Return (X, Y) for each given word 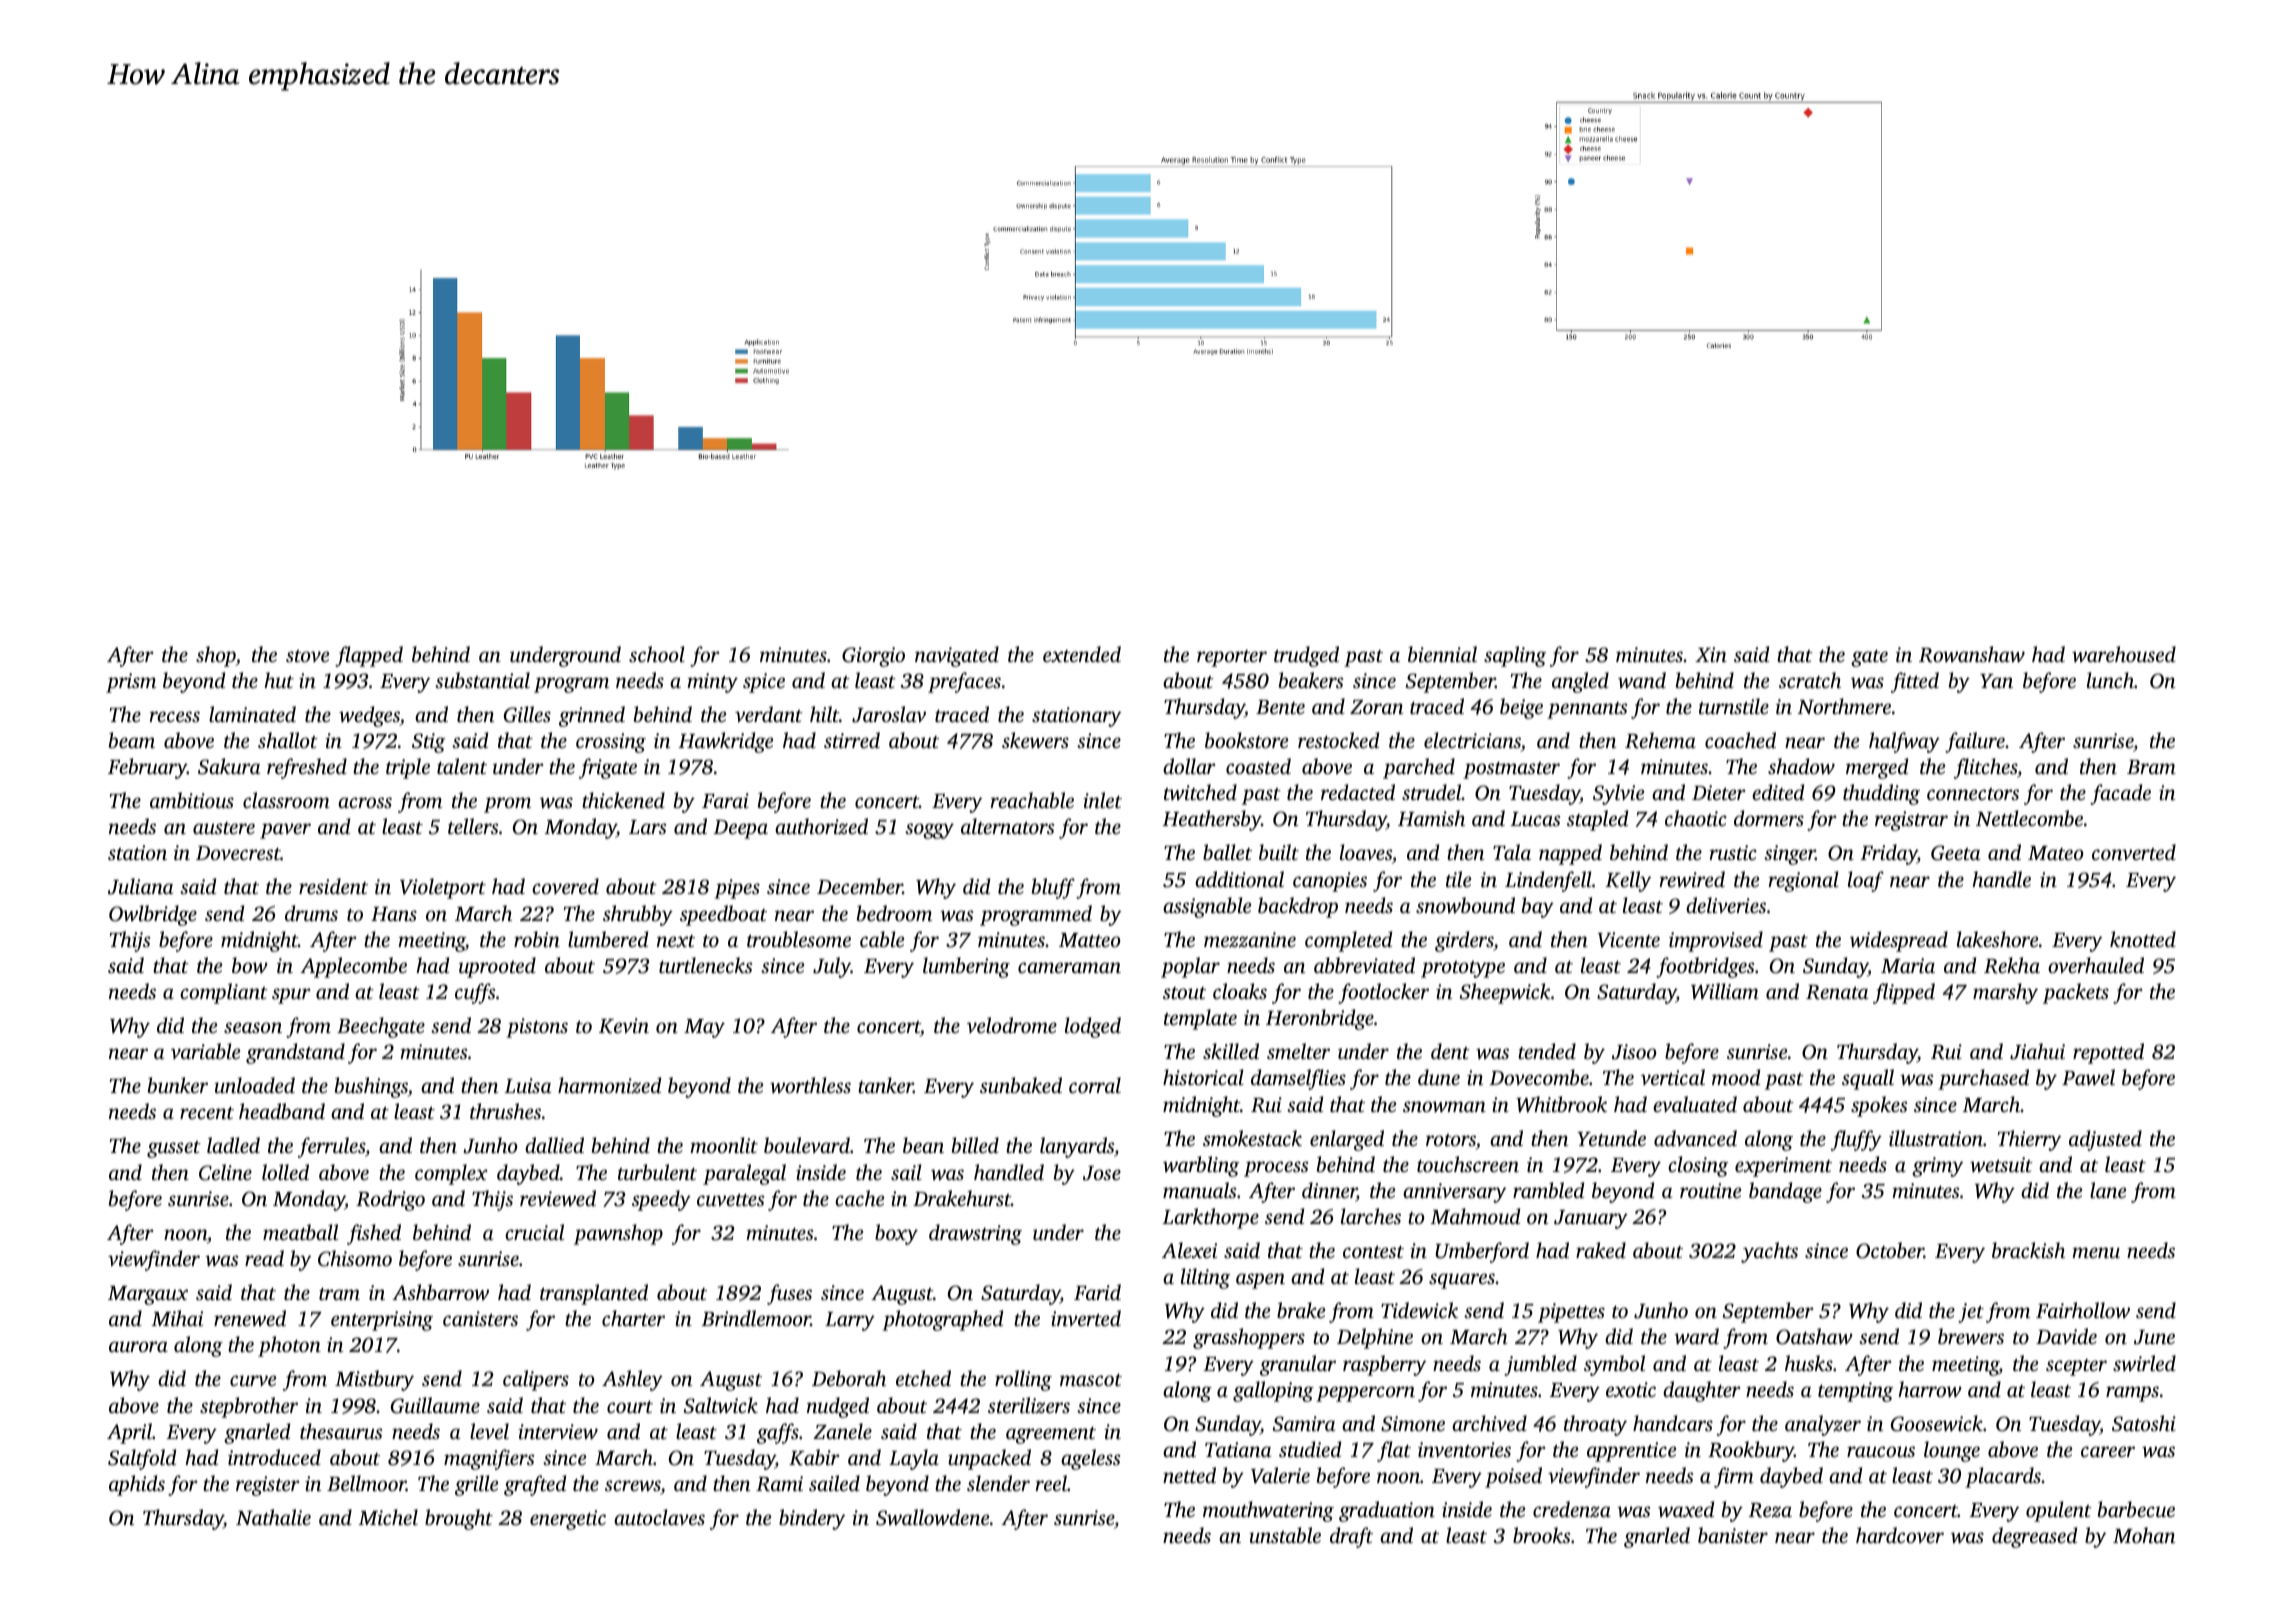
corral (1095, 1085)
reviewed (558, 1198)
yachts (1769, 1252)
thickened (623, 800)
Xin (1711, 654)
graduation (1387, 1511)
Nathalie (273, 1517)
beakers (1311, 680)
